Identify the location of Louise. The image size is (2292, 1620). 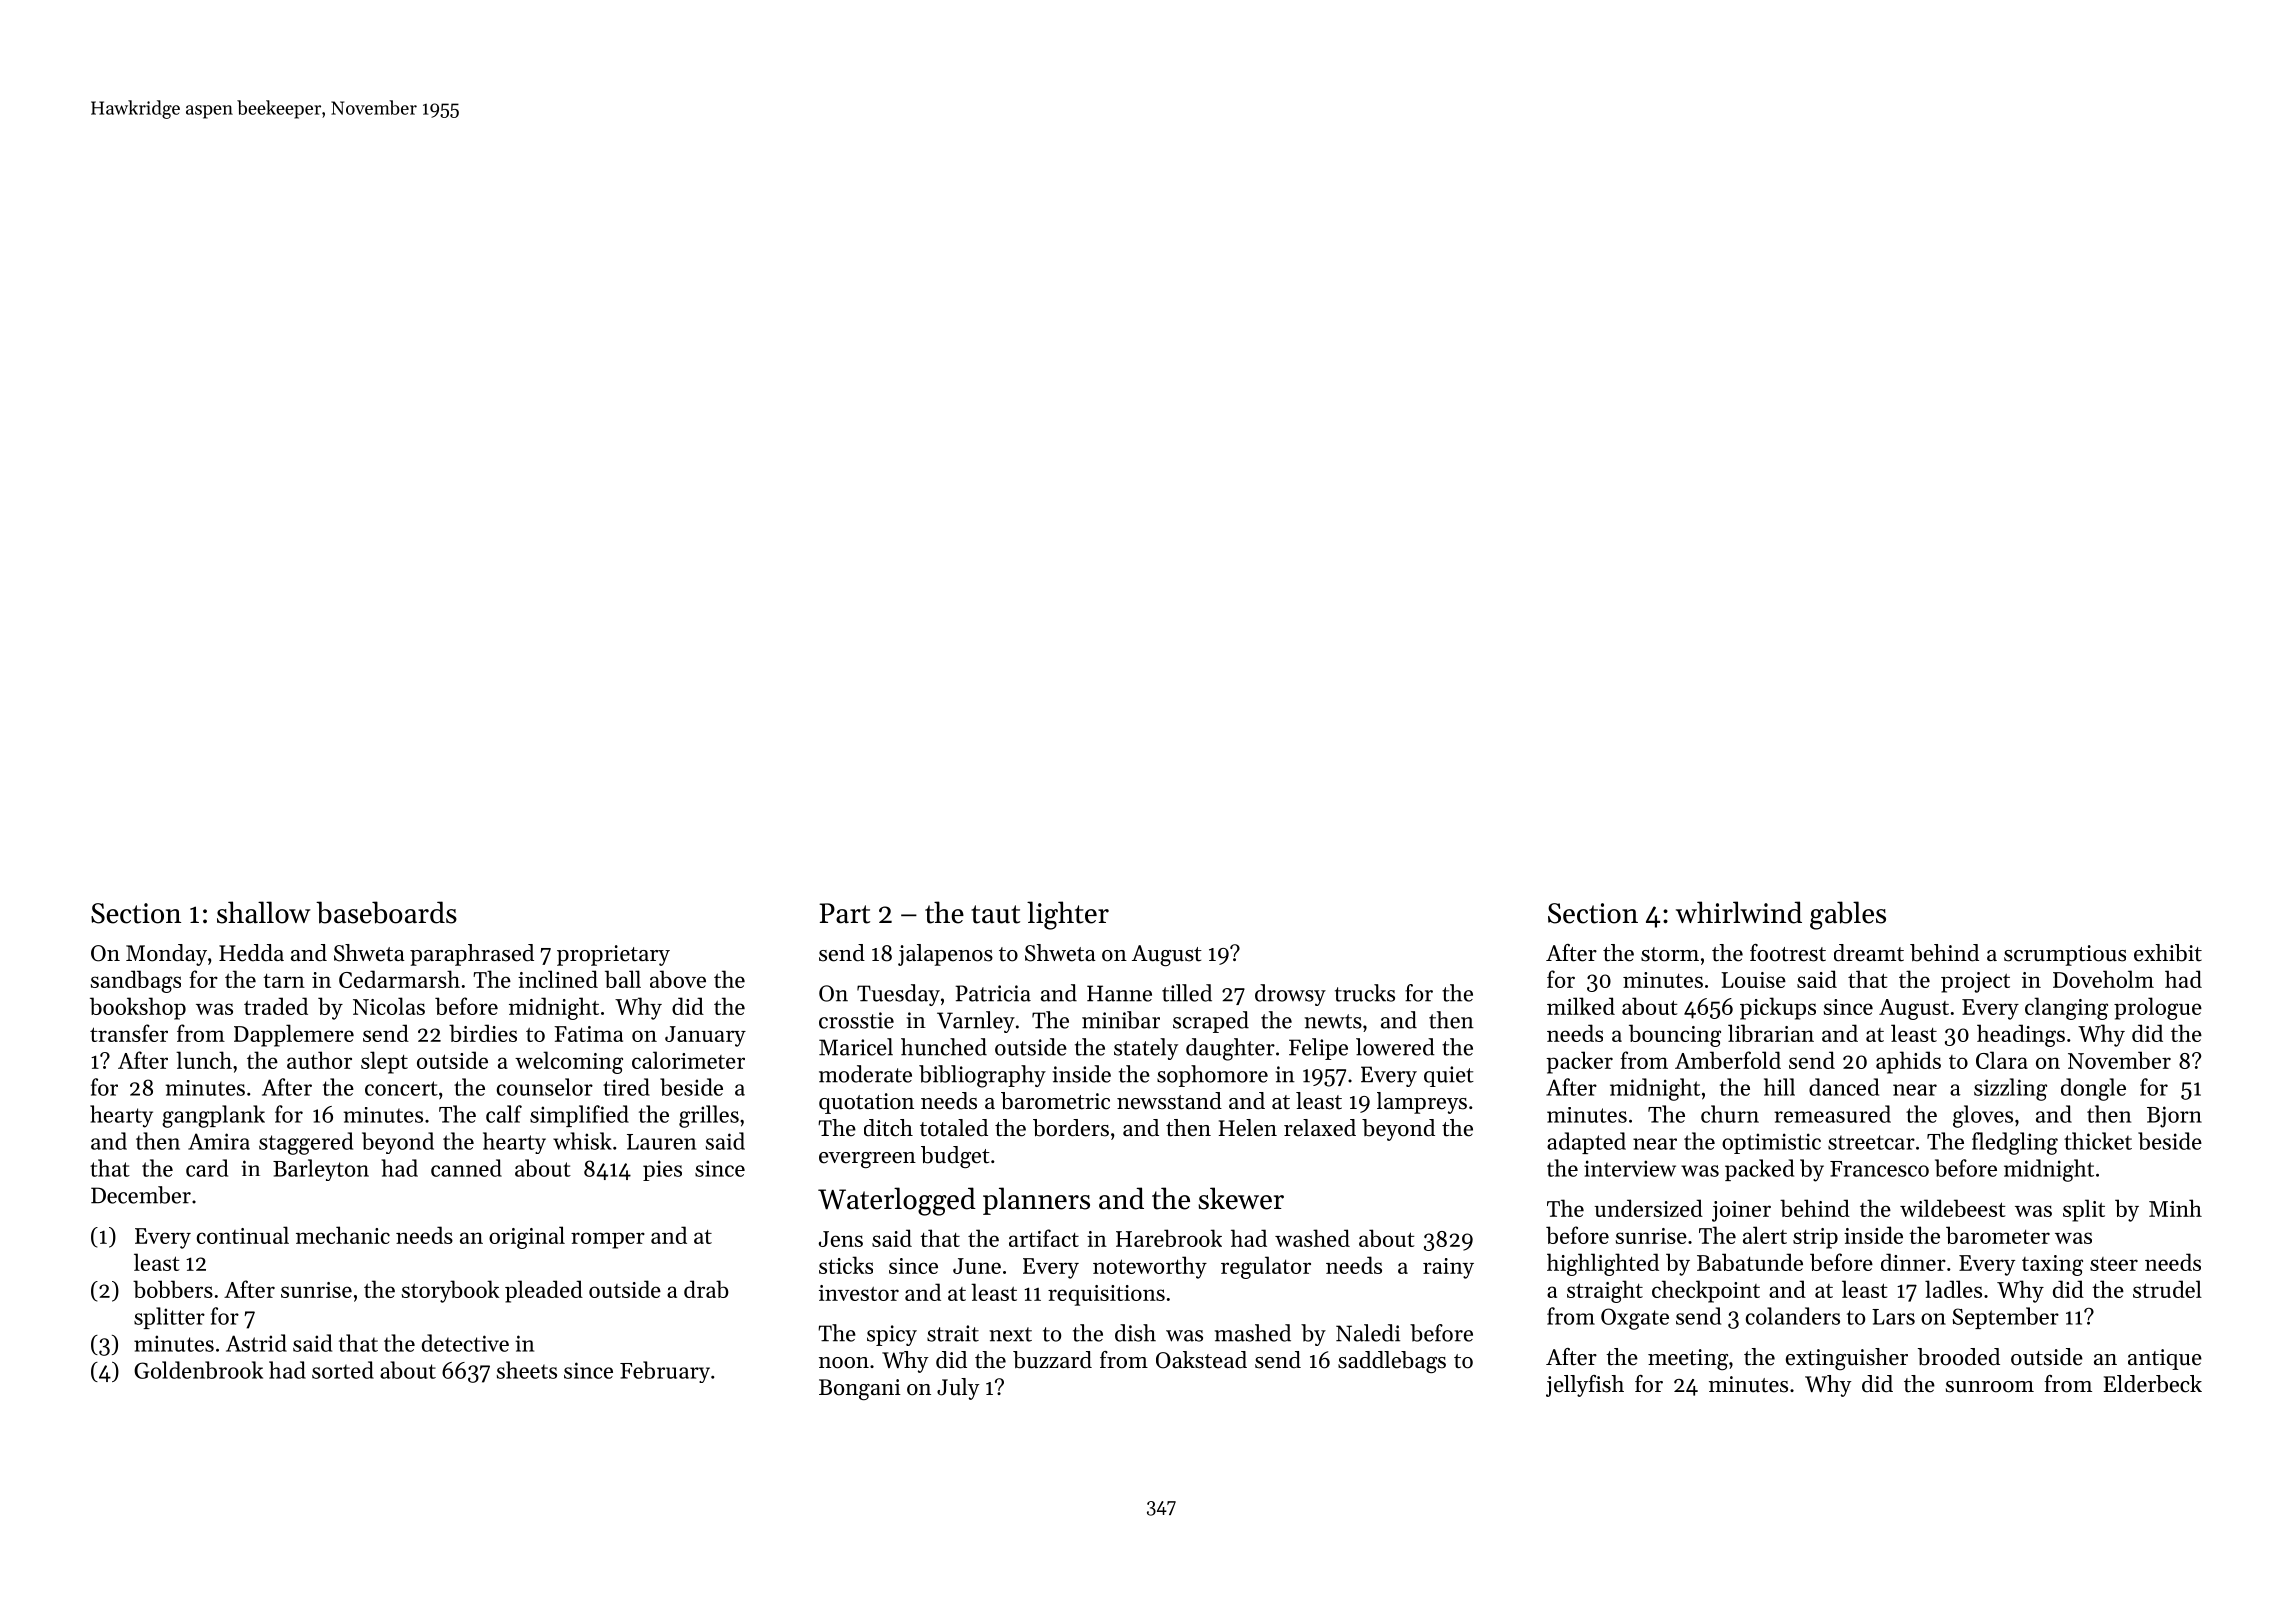
(1753, 980).
